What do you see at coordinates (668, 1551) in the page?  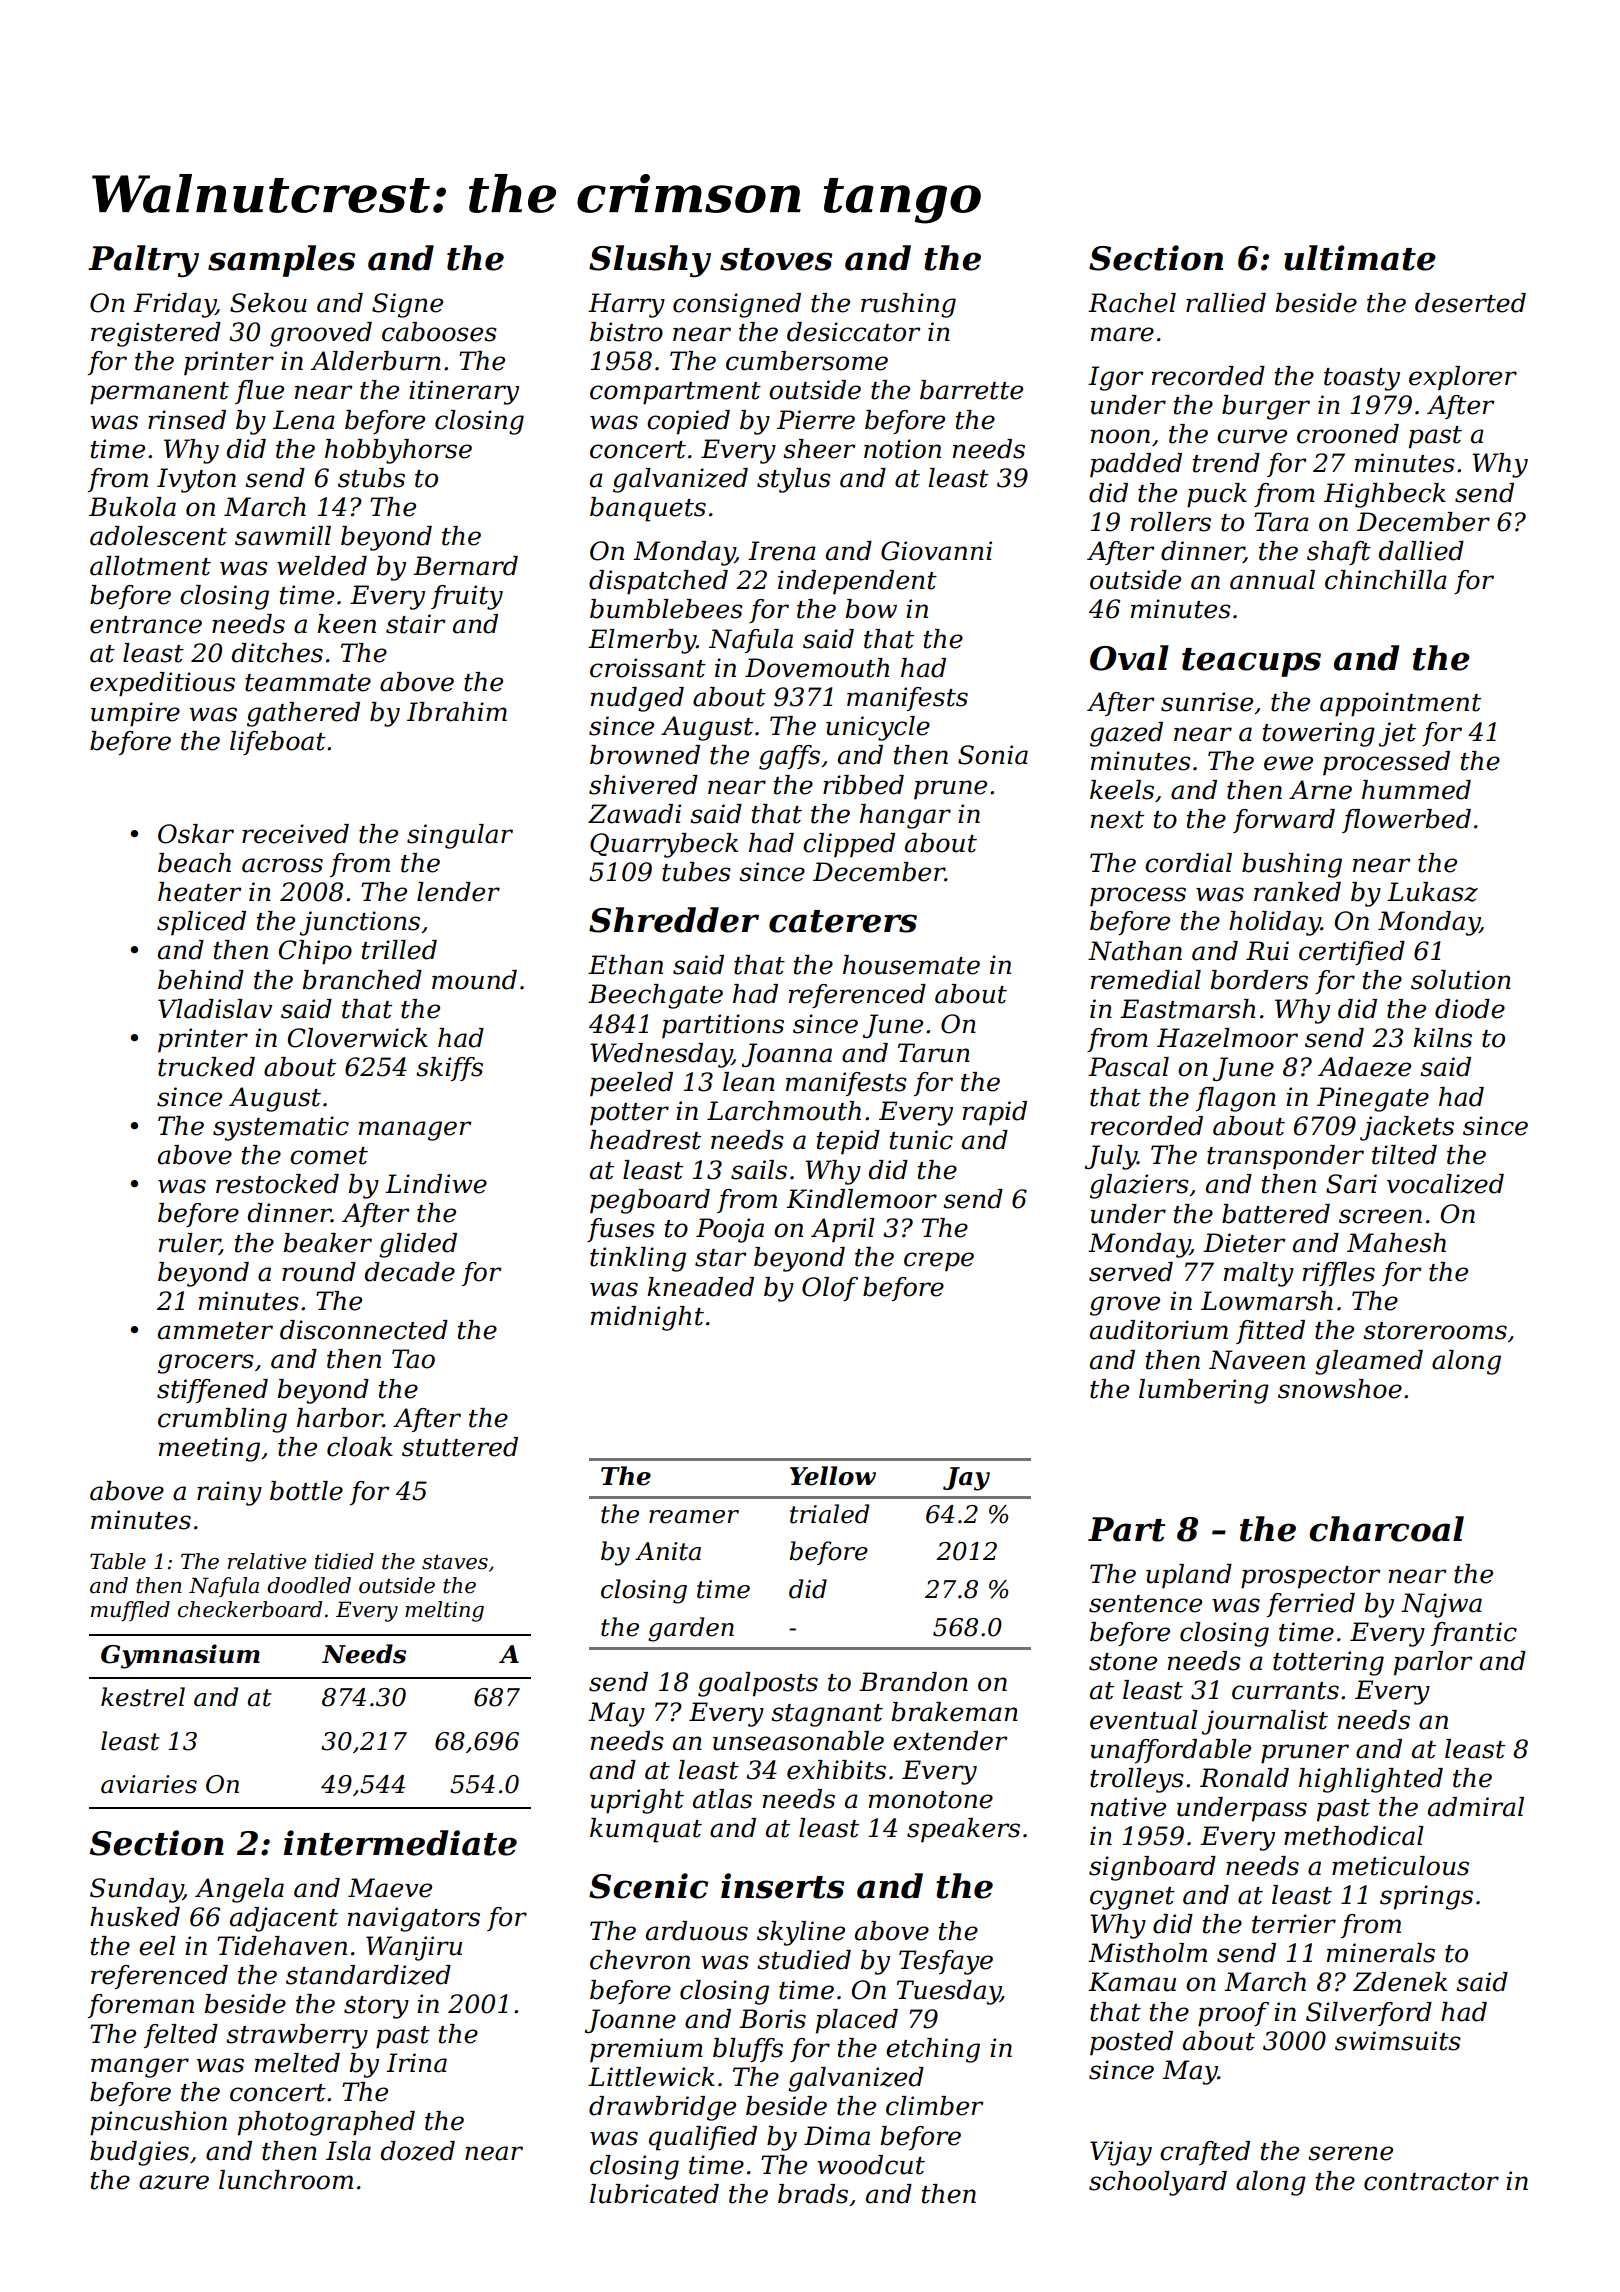 I see `Anita` at bounding box center [668, 1551].
